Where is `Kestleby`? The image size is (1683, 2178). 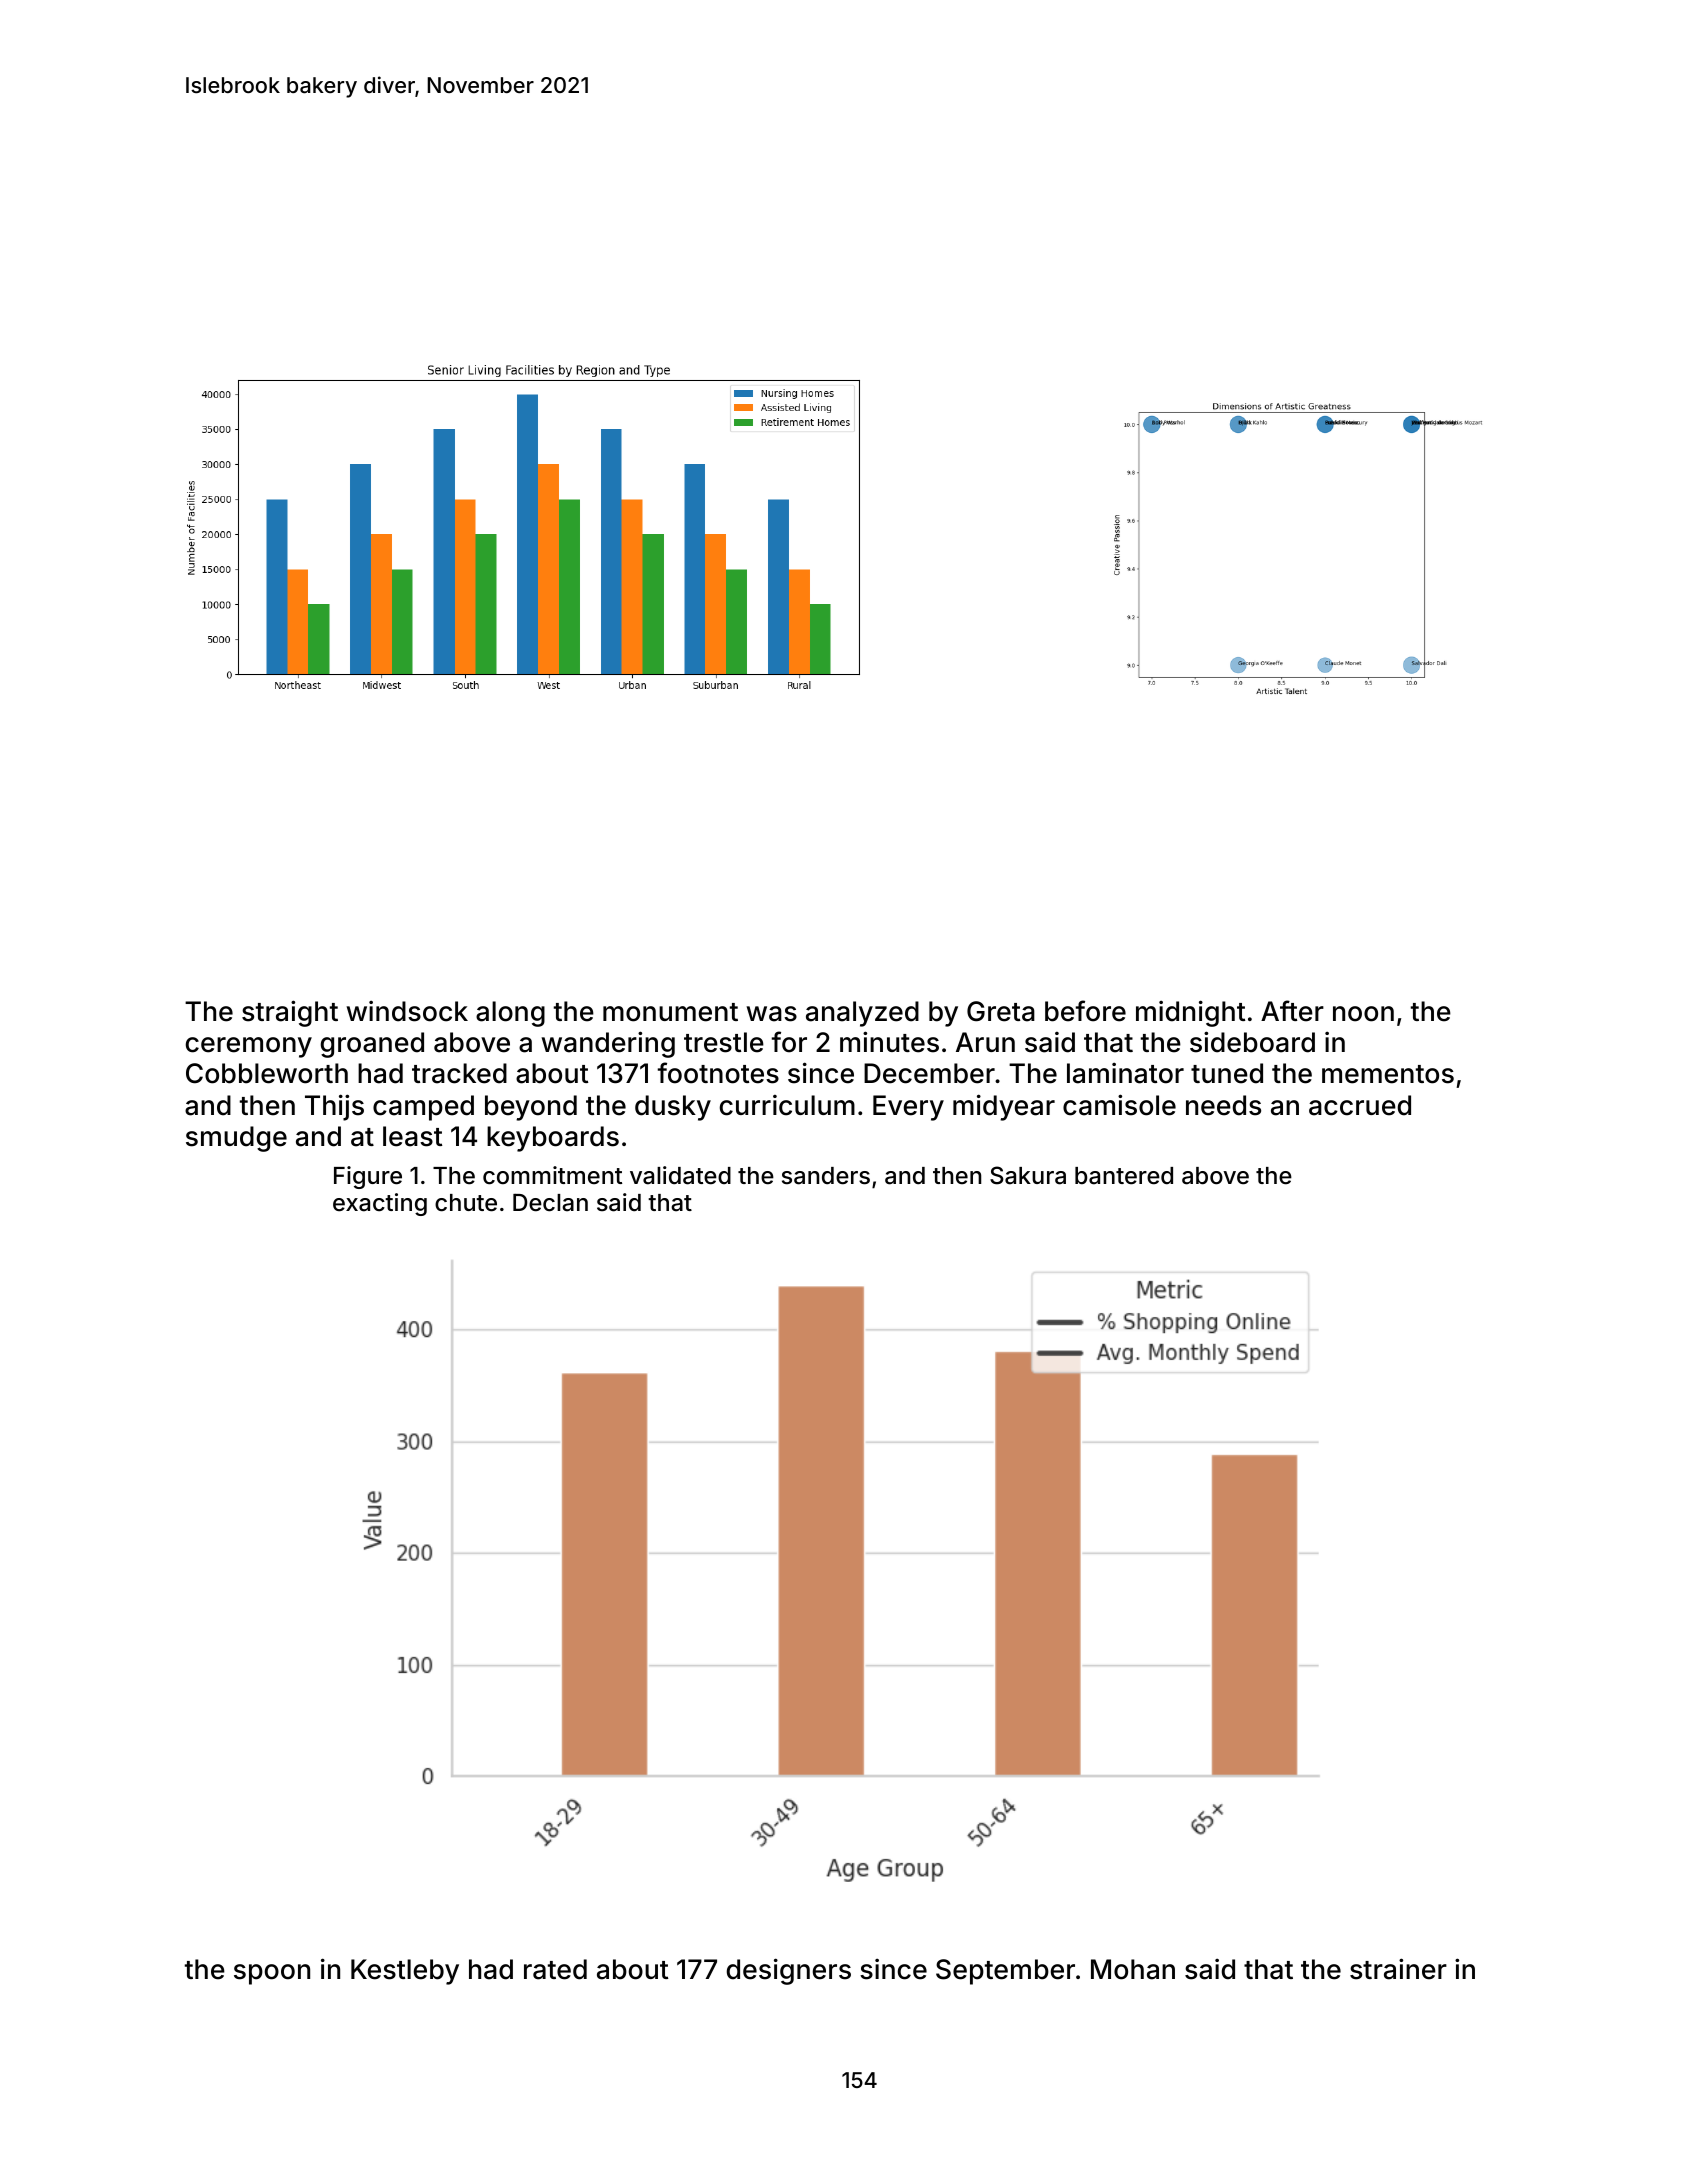
Kestleby is located at coordinates (405, 1972).
